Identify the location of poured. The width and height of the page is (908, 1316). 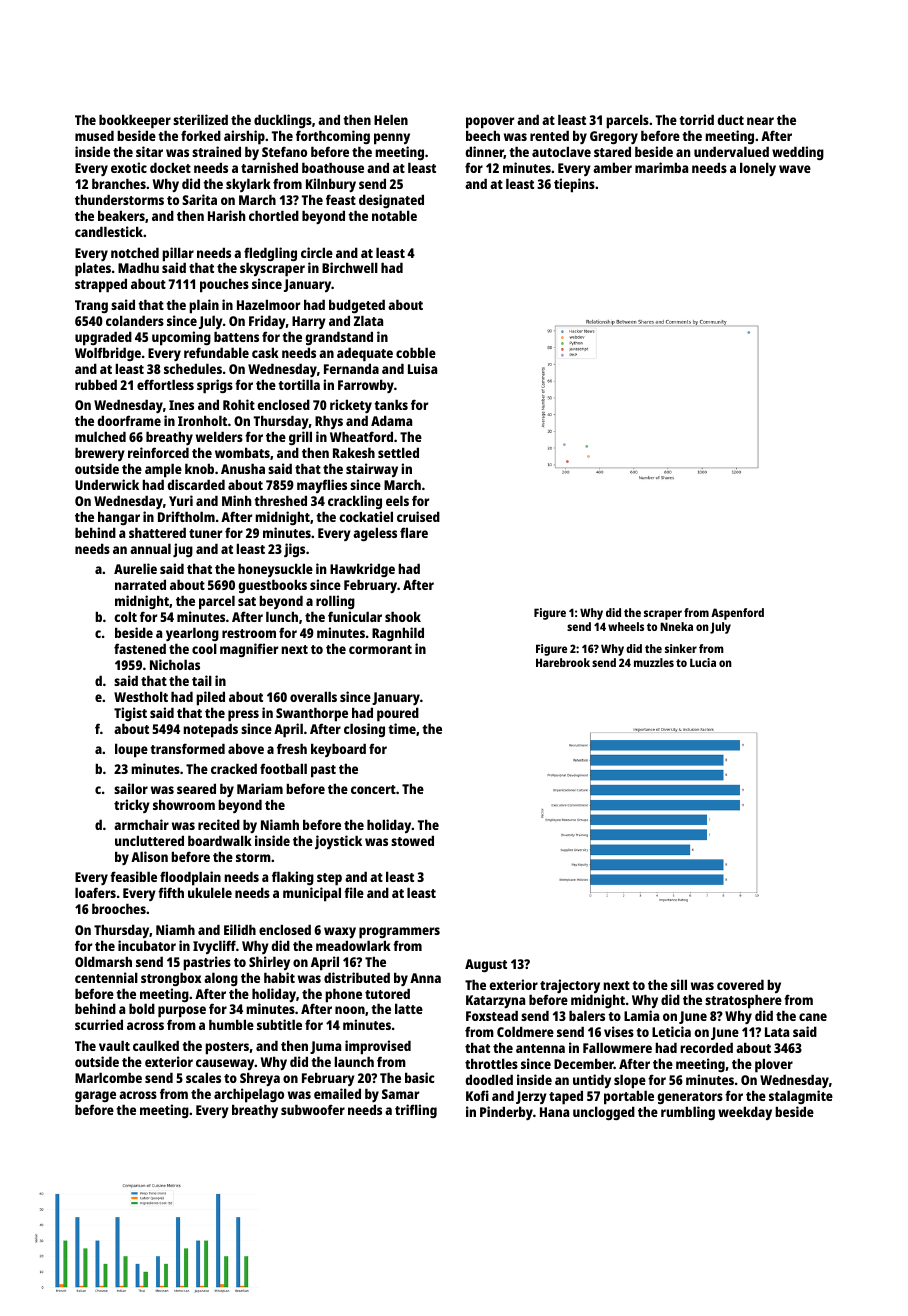
(398, 714).
